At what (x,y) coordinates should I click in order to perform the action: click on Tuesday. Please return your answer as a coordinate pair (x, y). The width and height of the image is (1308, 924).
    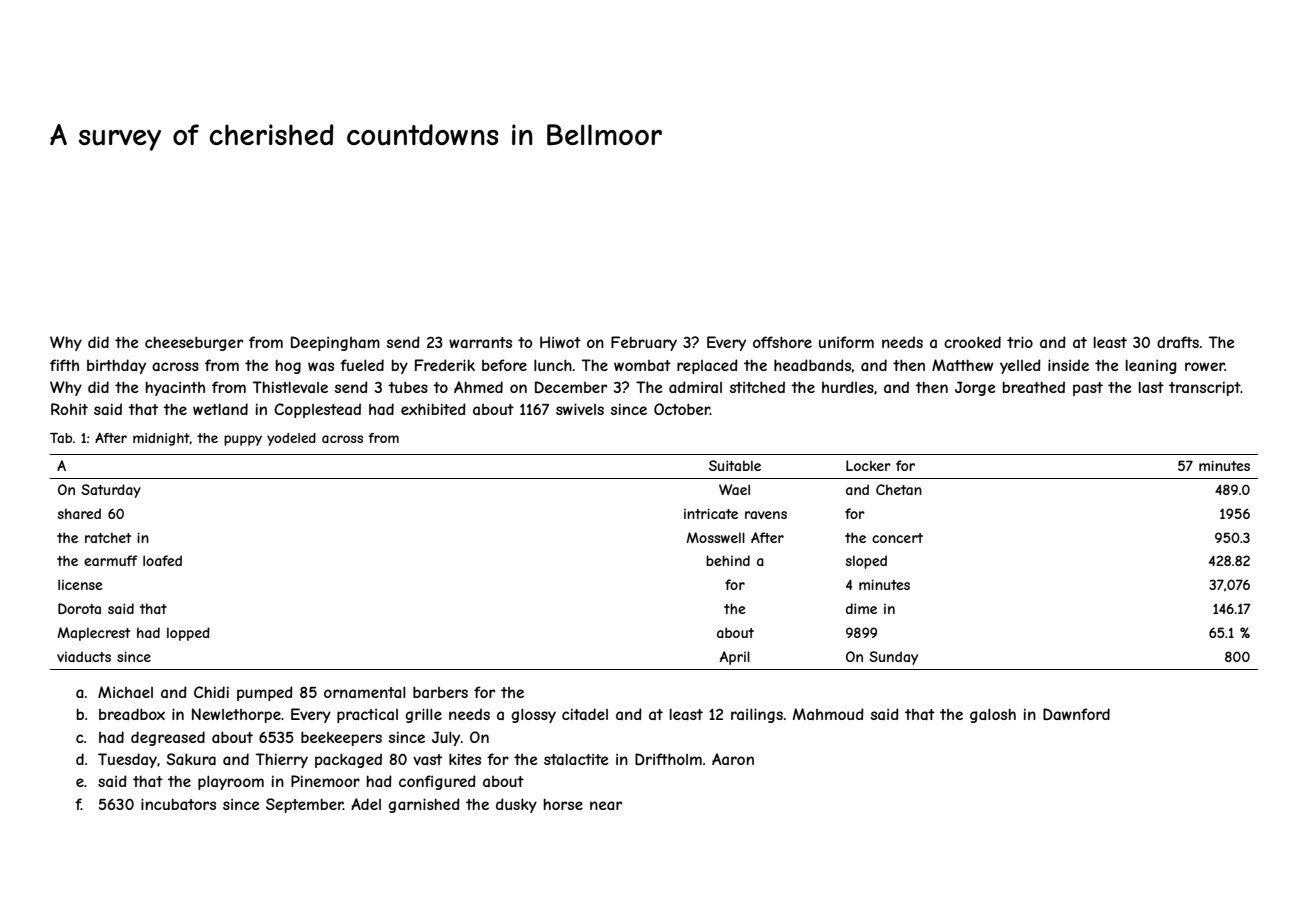
    Looking at the image, I should click on (127, 760).
